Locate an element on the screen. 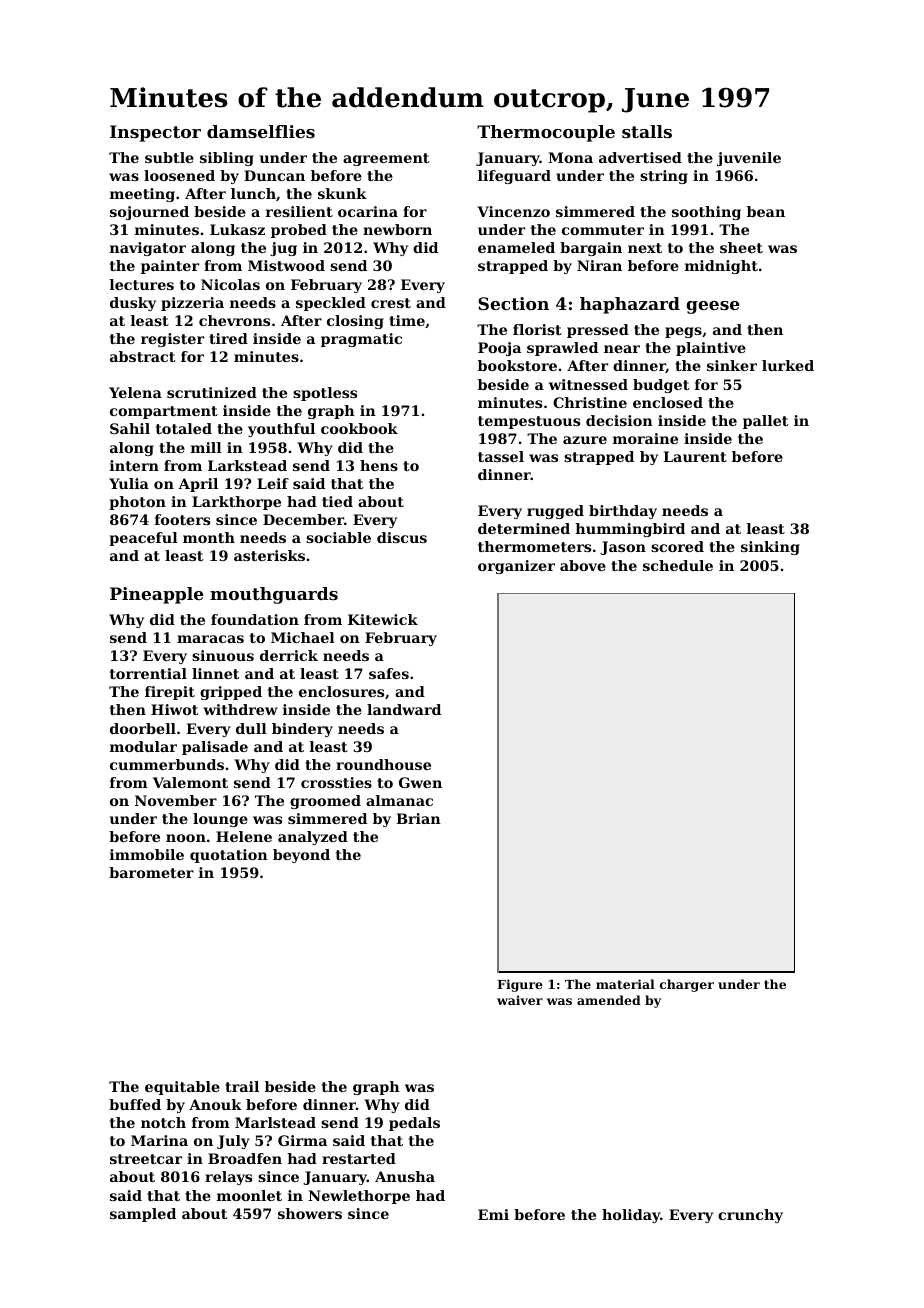 Image resolution: width=924 pixels, height=1308 pixels. sinking is located at coordinates (770, 548).
